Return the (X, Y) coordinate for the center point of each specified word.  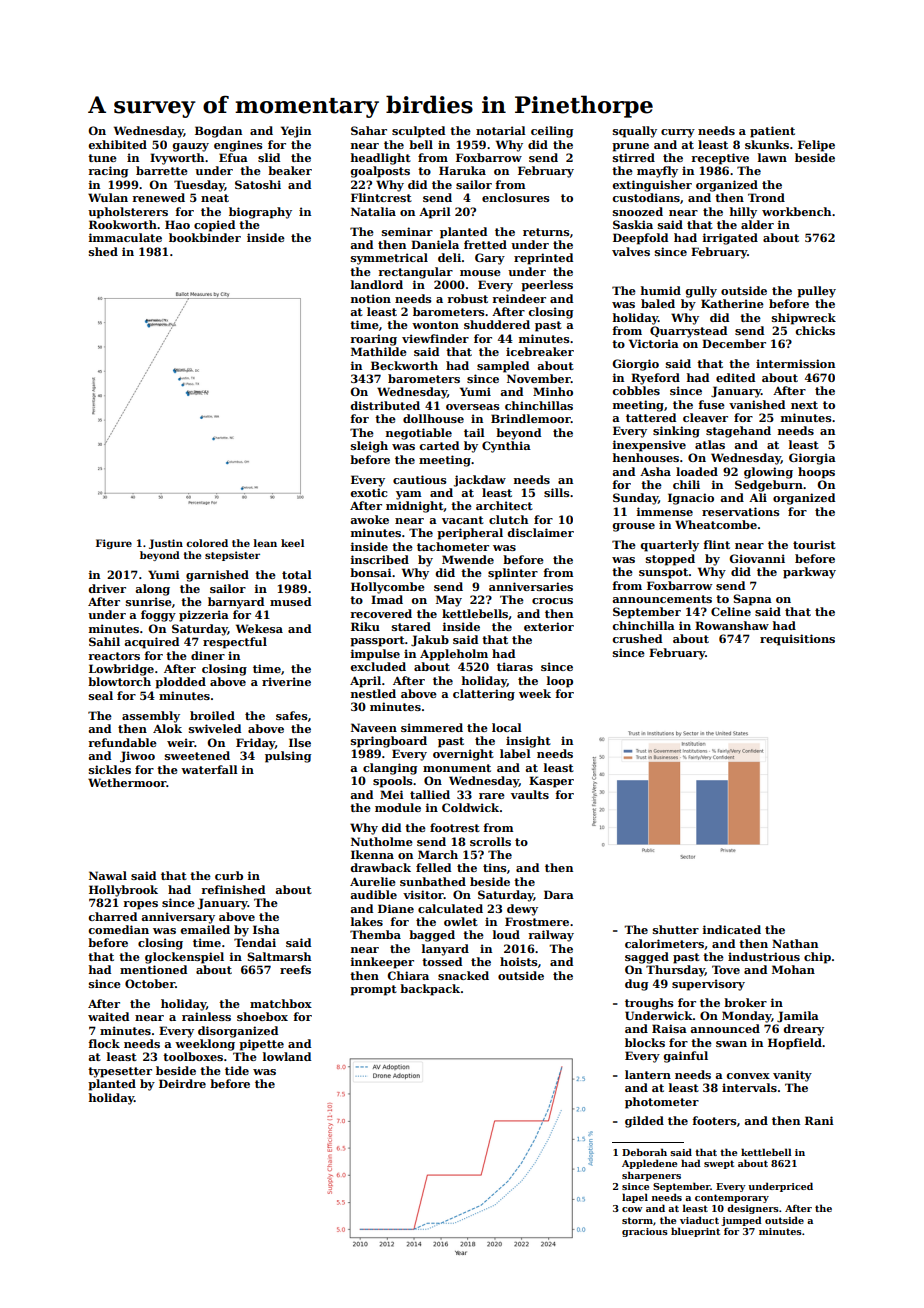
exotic (369, 492)
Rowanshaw (732, 625)
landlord (377, 284)
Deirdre (182, 1083)
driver (107, 588)
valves (631, 251)
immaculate (125, 237)
